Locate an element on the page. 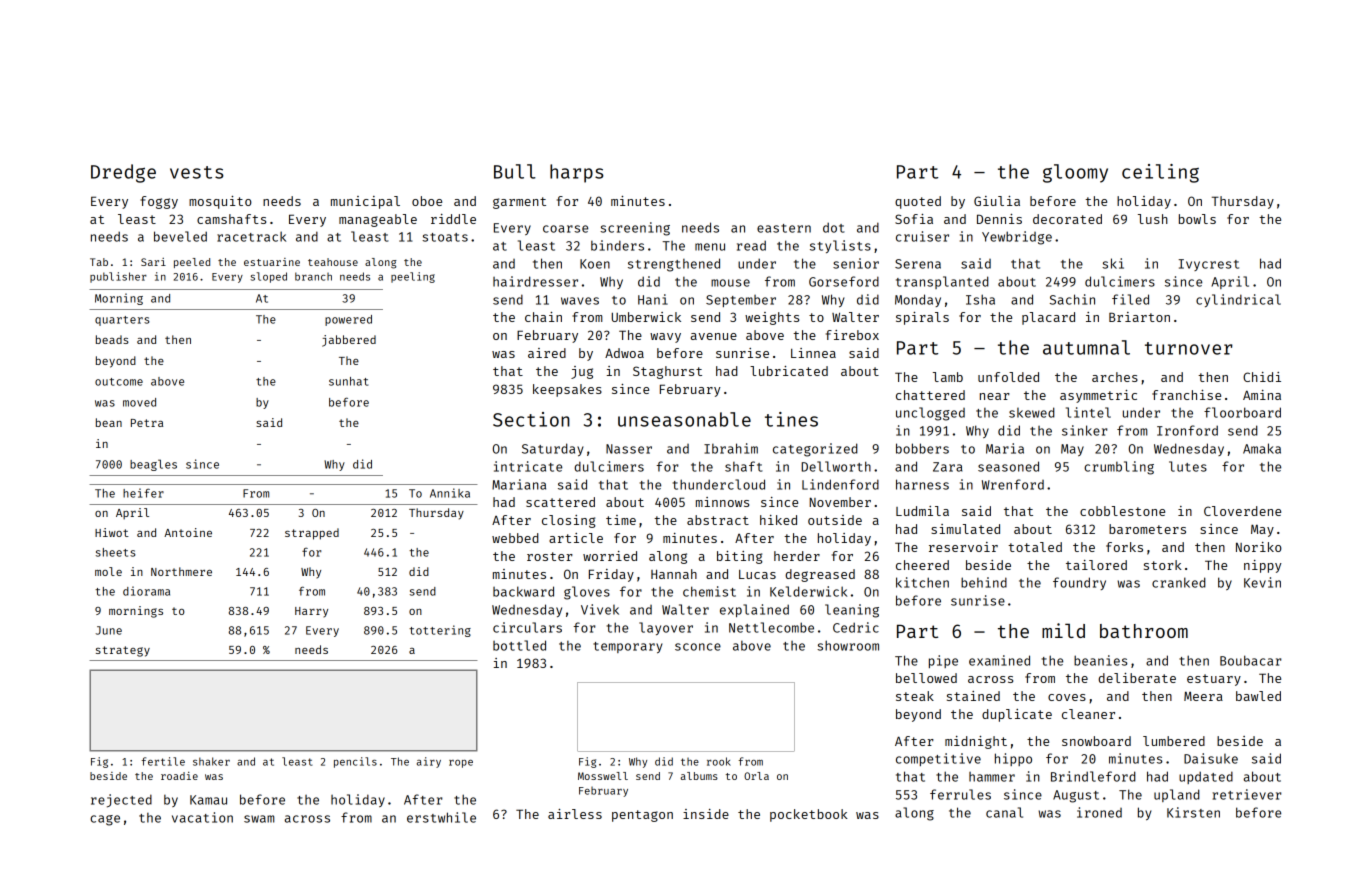 The height and width of the document is (887, 1372). bobbers is located at coordinates (922, 448).
